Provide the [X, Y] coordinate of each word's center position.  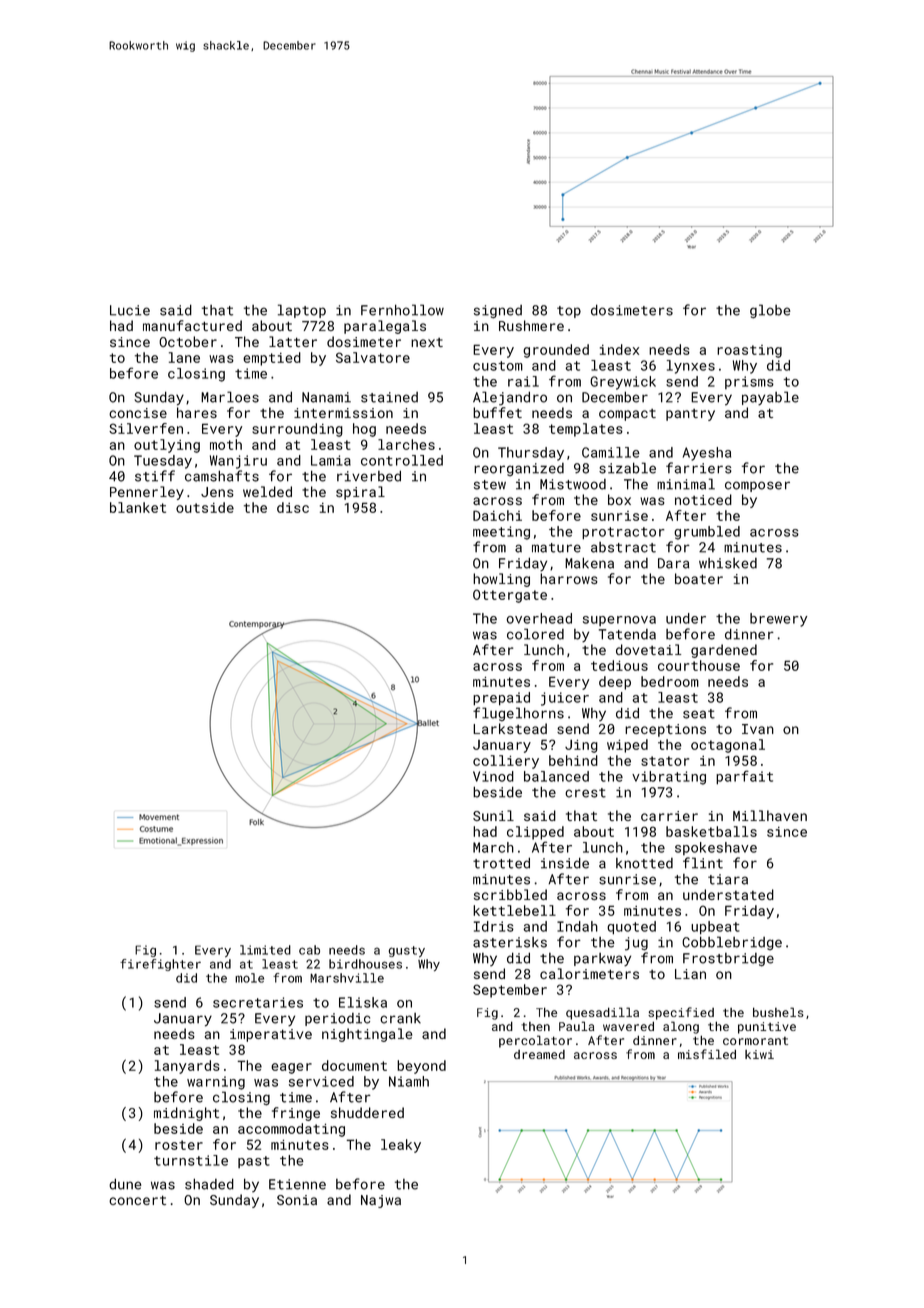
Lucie [130, 310]
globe [770, 311]
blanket [138, 507]
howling [501, 580]
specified [681, 1013]
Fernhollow [402, 310]
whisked [728, 563]
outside [205, 507]
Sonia [297, 1200]
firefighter [160, 965]
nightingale [367, 1035]
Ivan [758, 729]
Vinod [493, 776]
